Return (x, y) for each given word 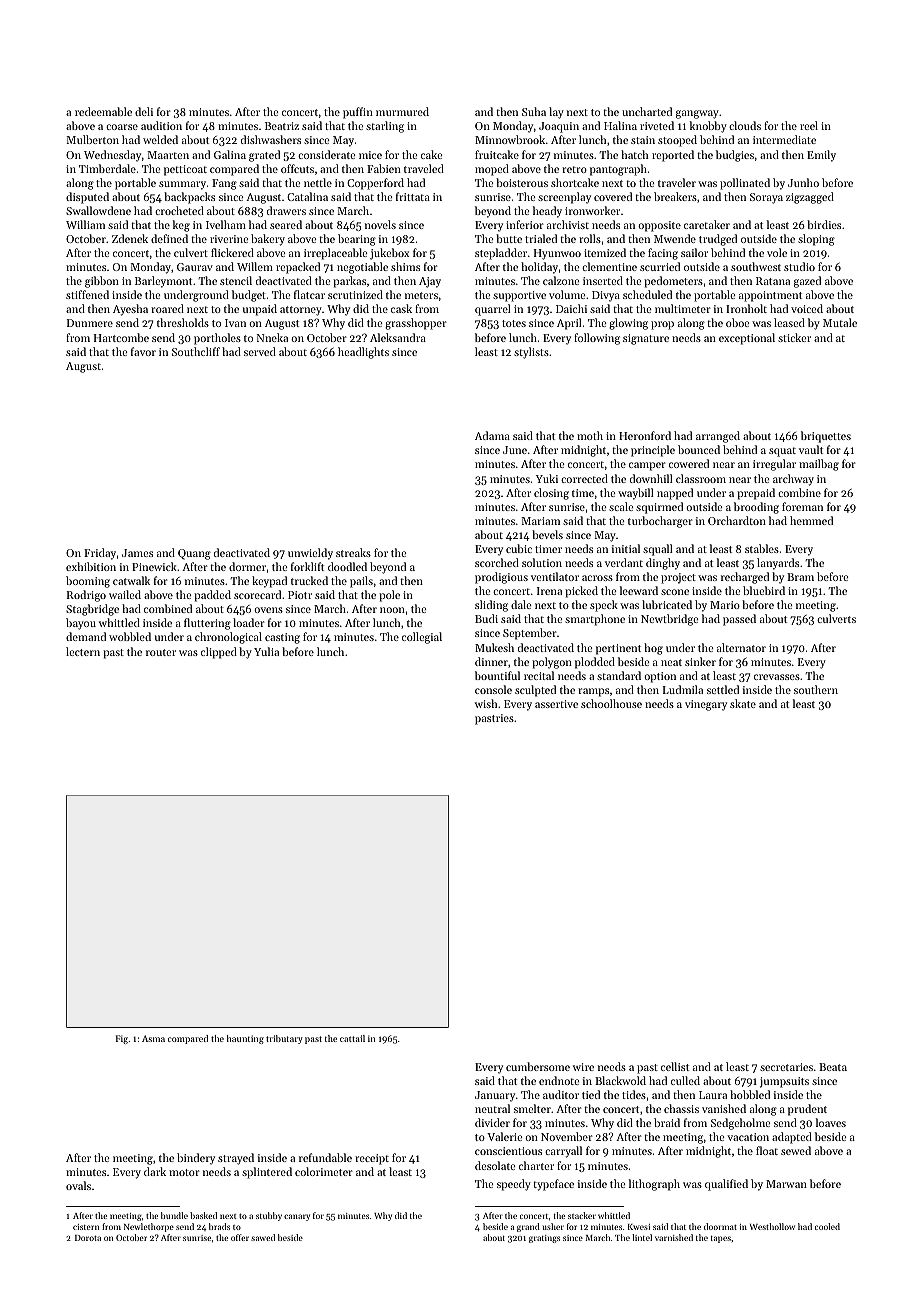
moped (492, 170)
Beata (833, 1067)
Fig (122, 1039)
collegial (422, 638)
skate (743, 703)
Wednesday (112, 156)
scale (621, 506)
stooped (677, 141)
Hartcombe (121, 337)
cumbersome (538, 1066)
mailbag (819, 465)
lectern (83, 651)
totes (514, 323)
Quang (194, 554)
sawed (263, 1237)
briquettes (826, 437)
